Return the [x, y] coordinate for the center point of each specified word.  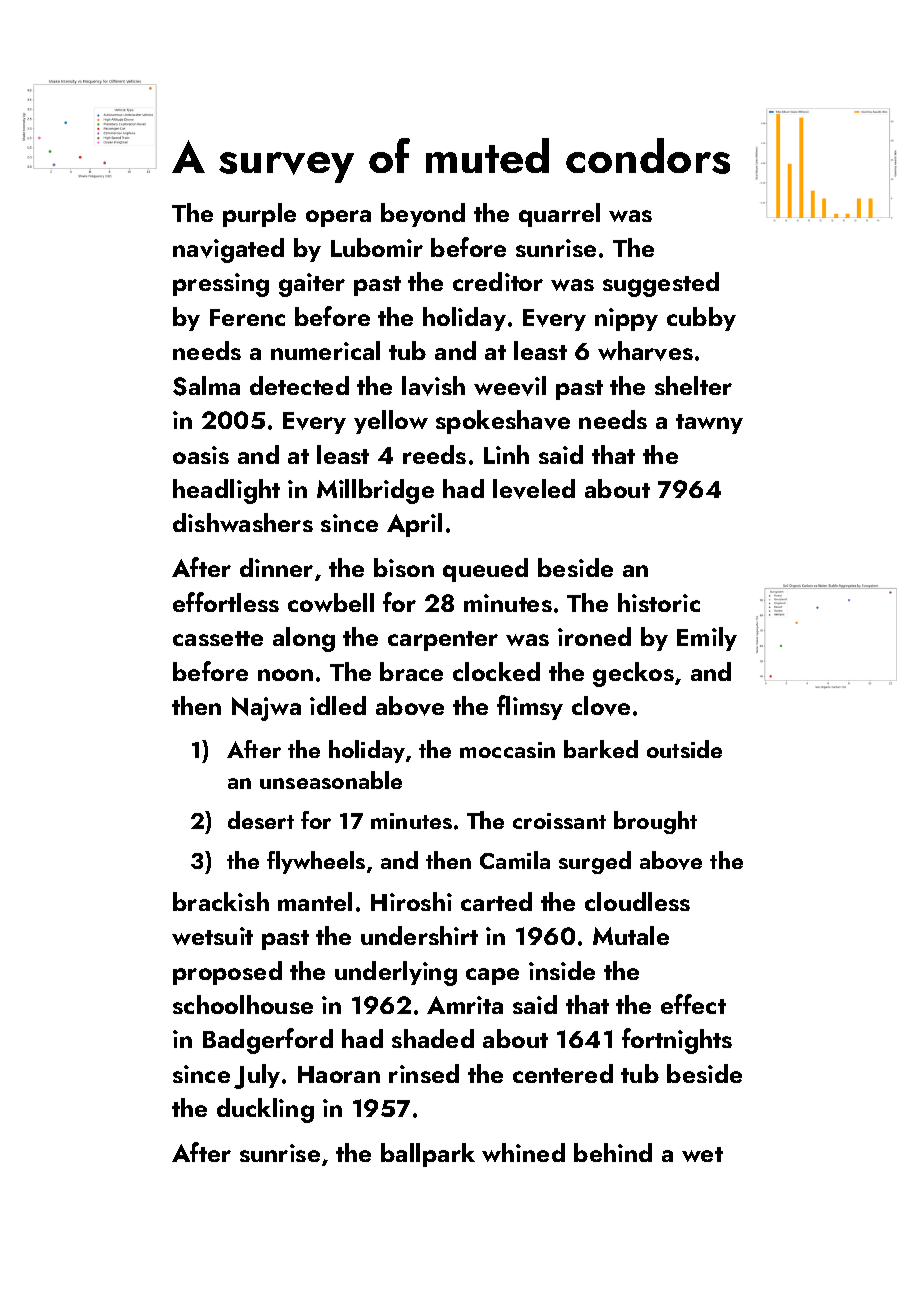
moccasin [507, 750]
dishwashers [243, 522]
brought [655, 822]
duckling [265, 1110]
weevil [510, 386]
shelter [693, 385]
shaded [433, 1038]
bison [404, 567]
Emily [707, 639]
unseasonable [331, 780]
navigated [228, 250]
